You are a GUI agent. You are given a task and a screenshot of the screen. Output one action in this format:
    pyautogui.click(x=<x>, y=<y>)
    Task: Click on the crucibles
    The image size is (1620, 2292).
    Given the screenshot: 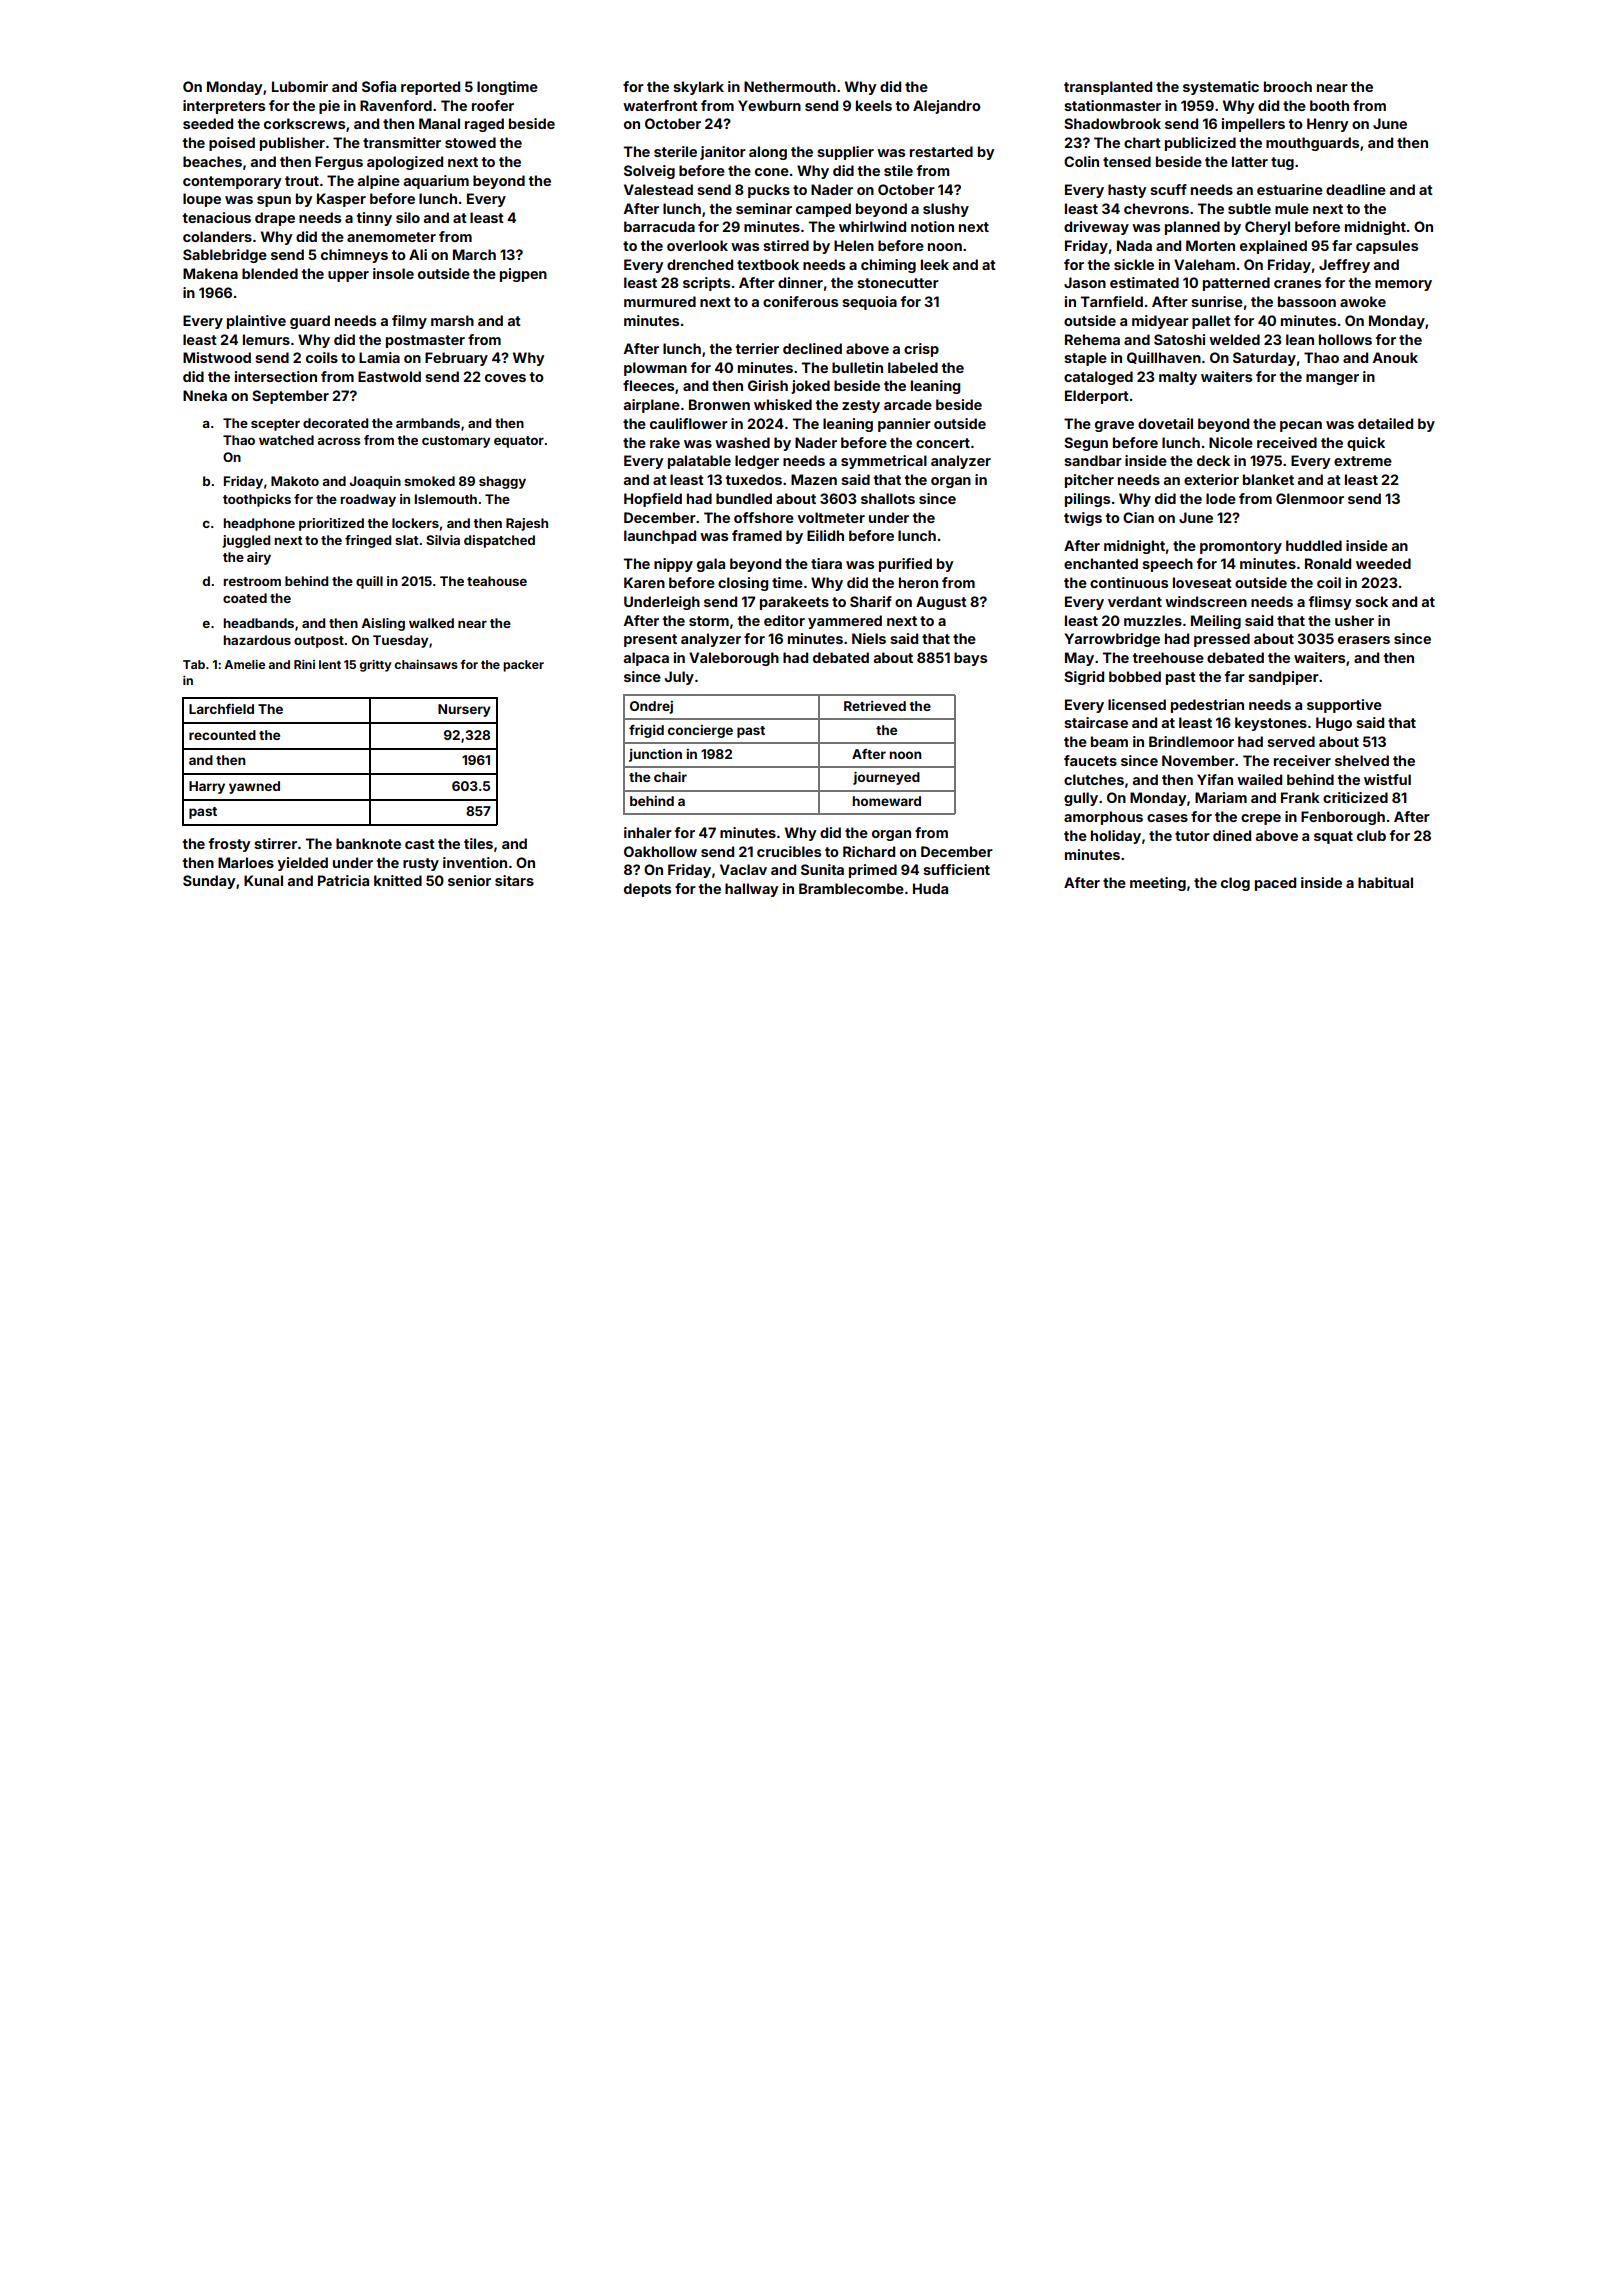 What is the action you would take?
    pyautogui.click(x=789, y=851)
